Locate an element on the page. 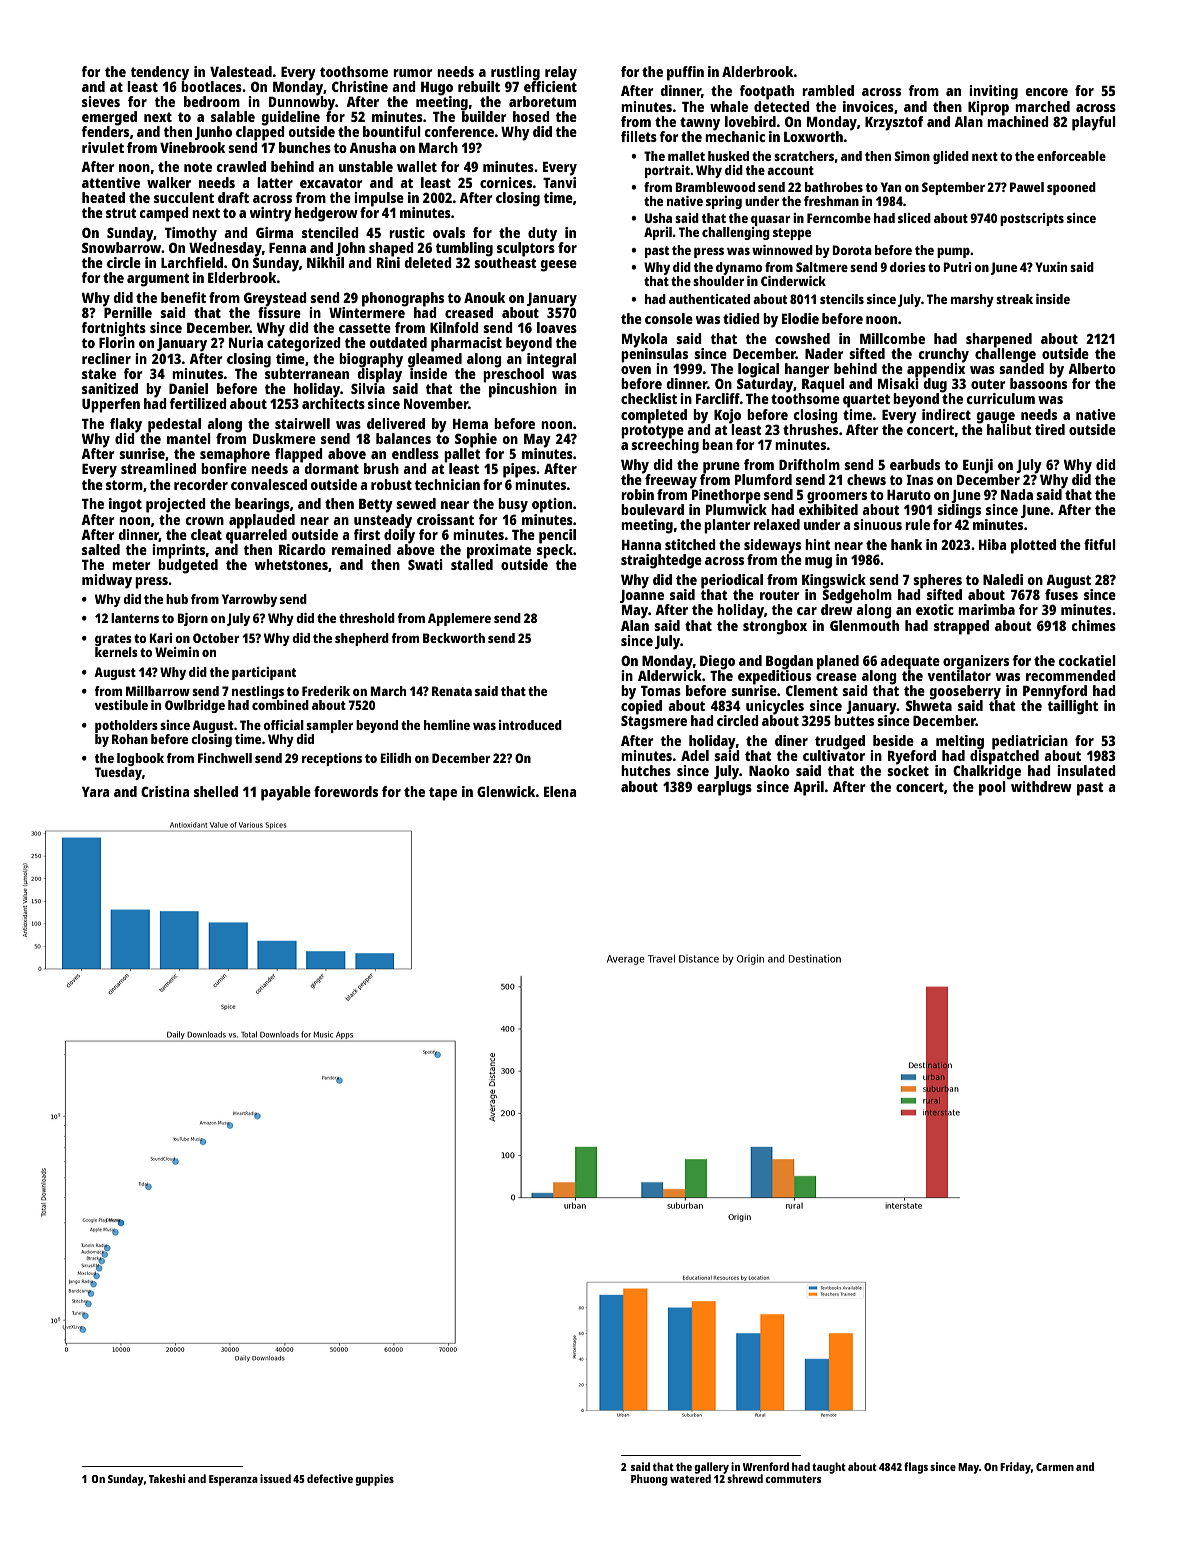 The height and width of the document is (1550, 1198). logbook is located at coordinates (140, 759).
